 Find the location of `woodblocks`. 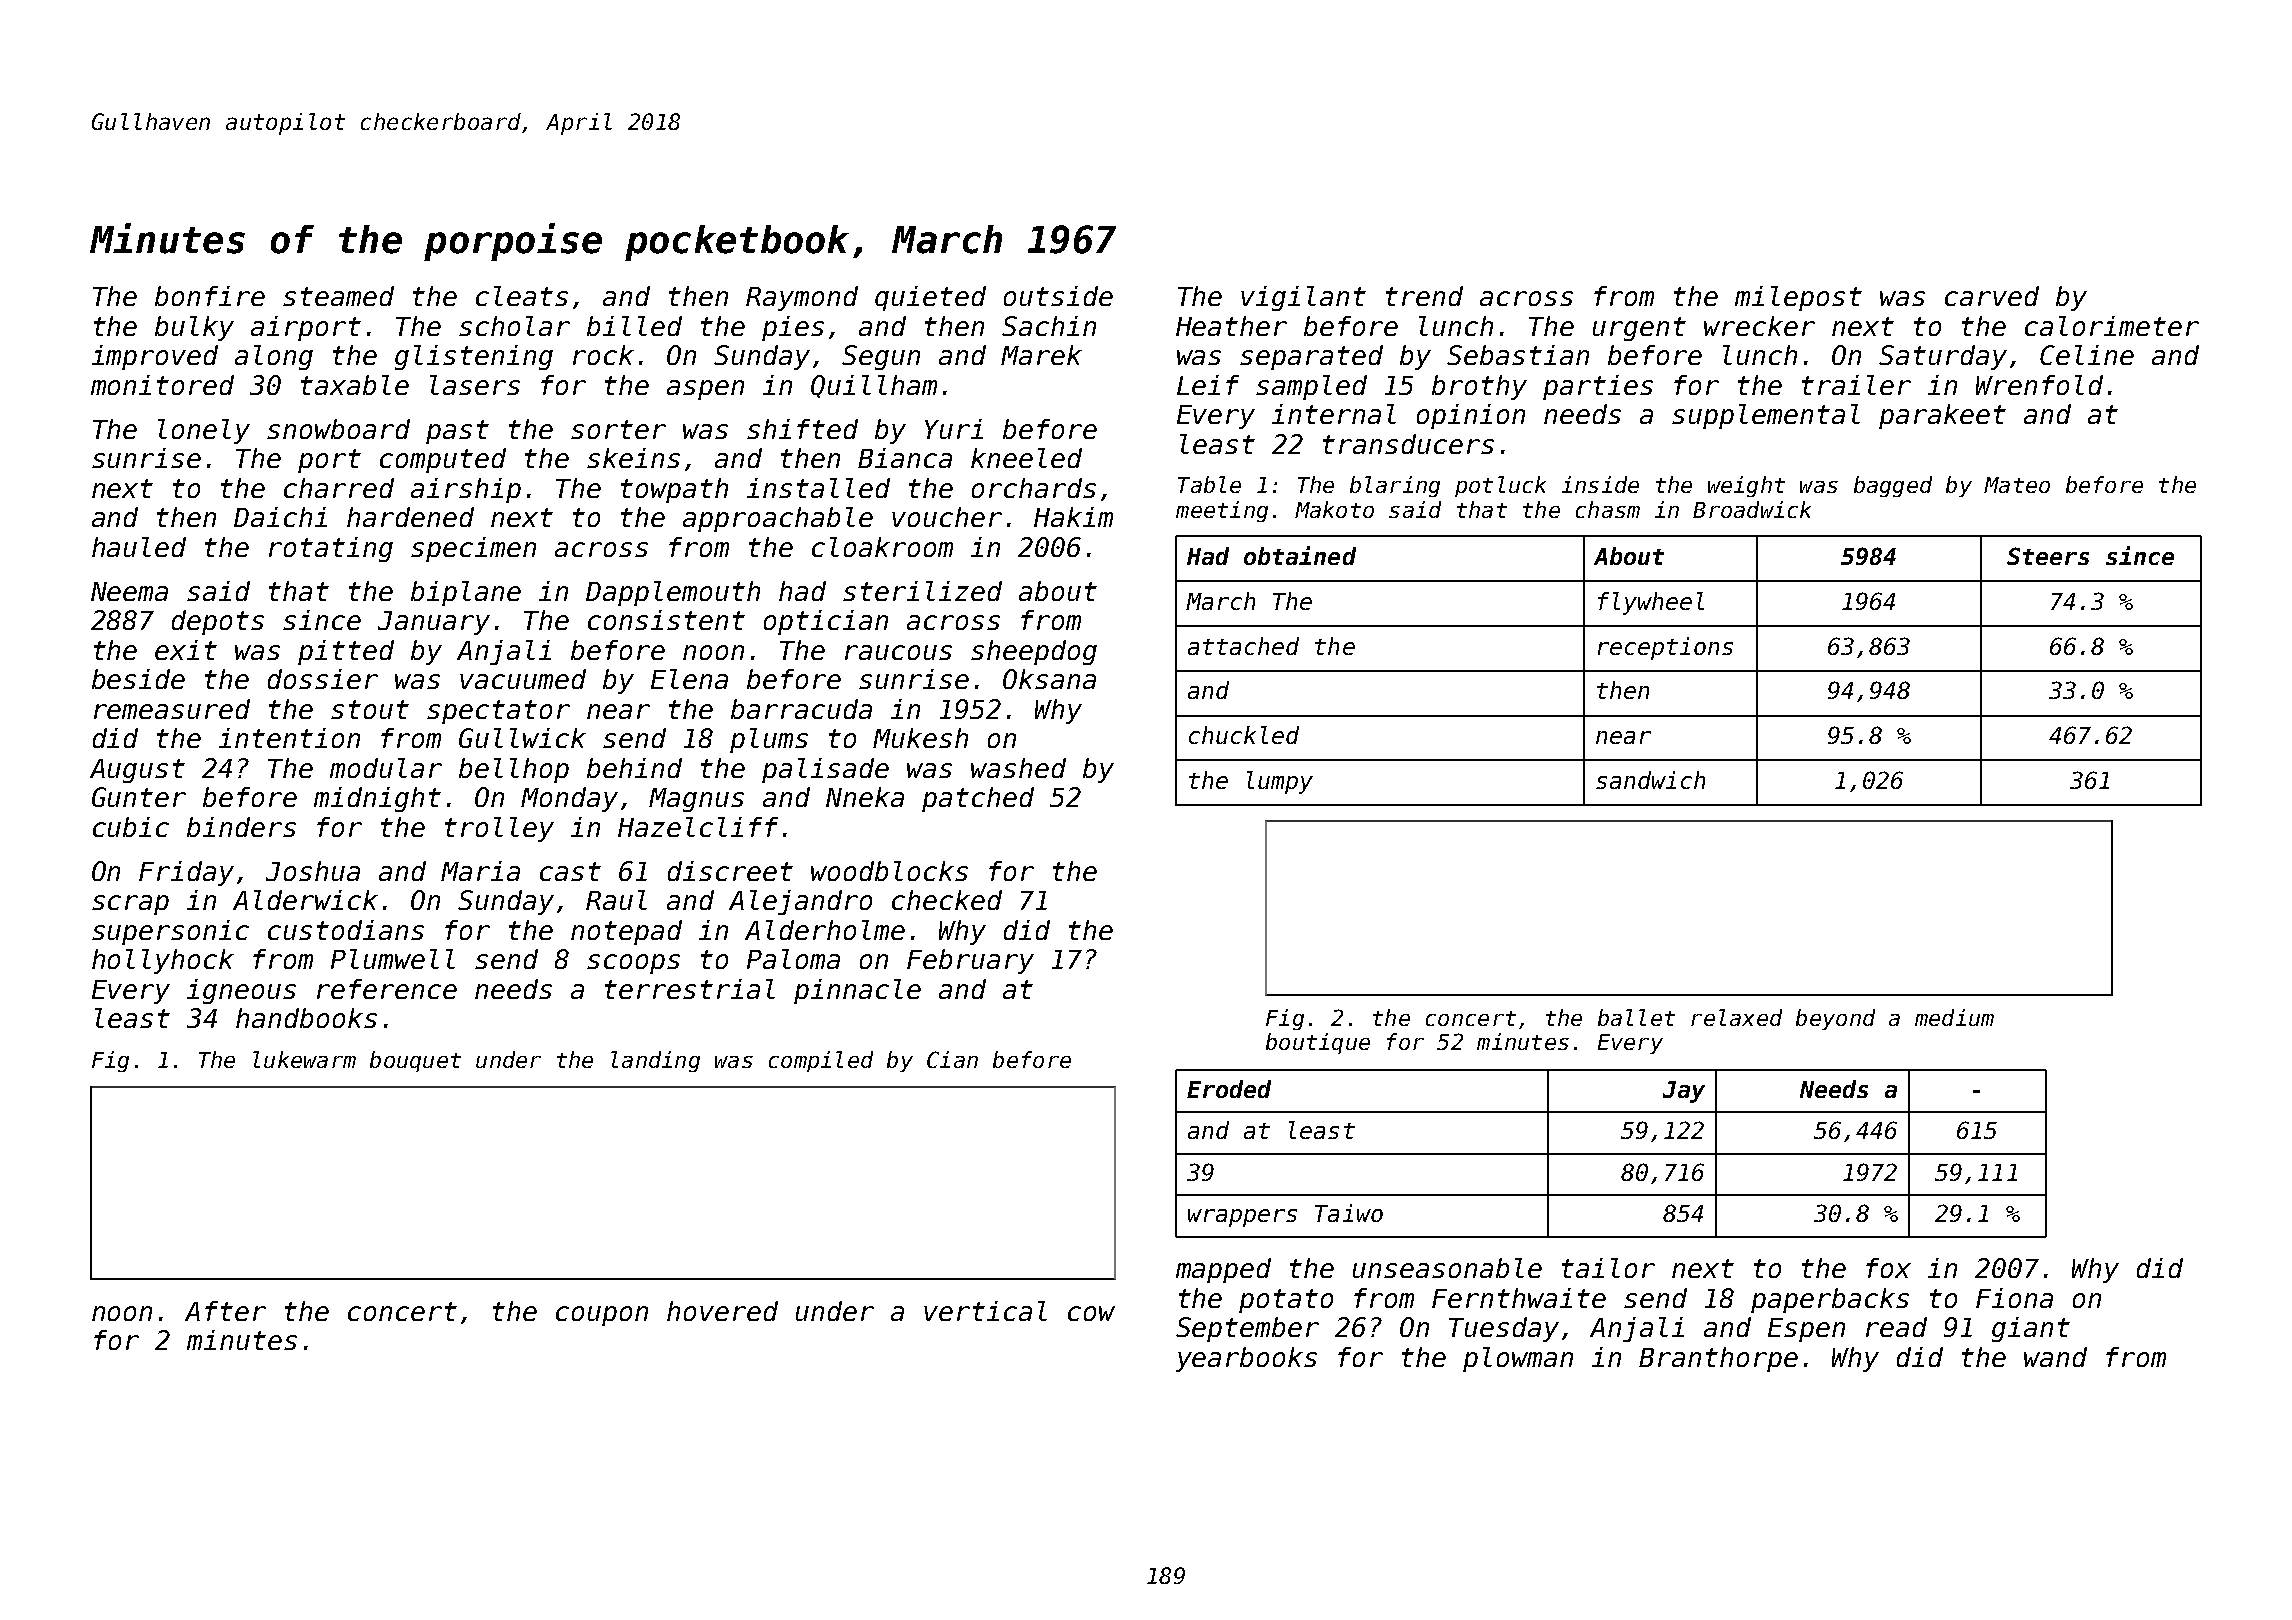

woodblocks is located at coordinates (889, 871).
